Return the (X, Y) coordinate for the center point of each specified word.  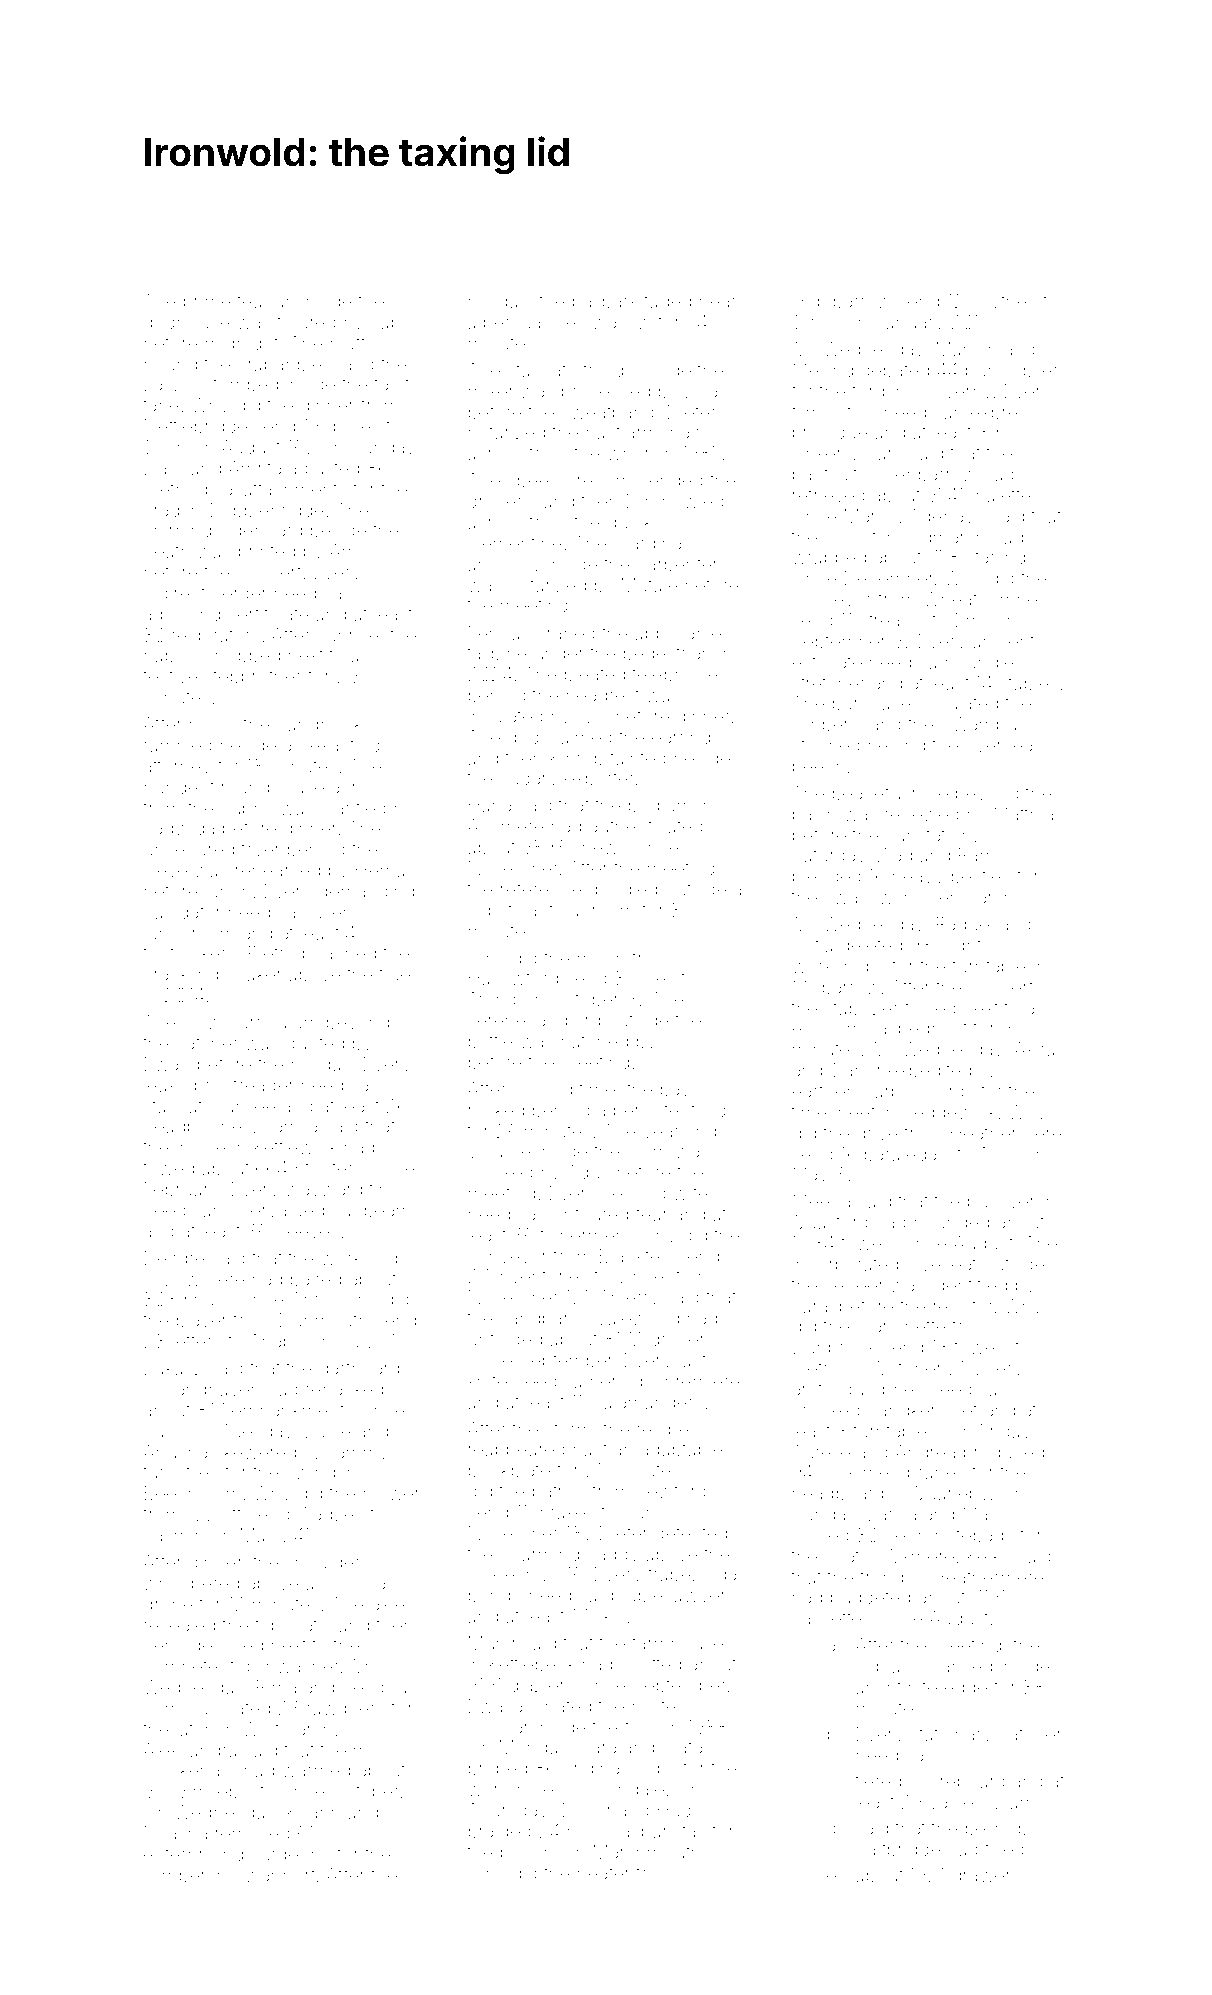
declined (227, 1645)
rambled (178, 745)
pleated (595, 676)
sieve (165, 870)
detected (691, 1533)
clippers (825, 726)
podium (660, 807)
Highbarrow (842, 303)
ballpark (605, 303)
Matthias (1028, 814)
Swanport (274, 1877)
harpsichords (919, 1093)
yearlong (679, 1133)
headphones (197, 1128)
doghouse (186, 324)
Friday (1005, 1433)
